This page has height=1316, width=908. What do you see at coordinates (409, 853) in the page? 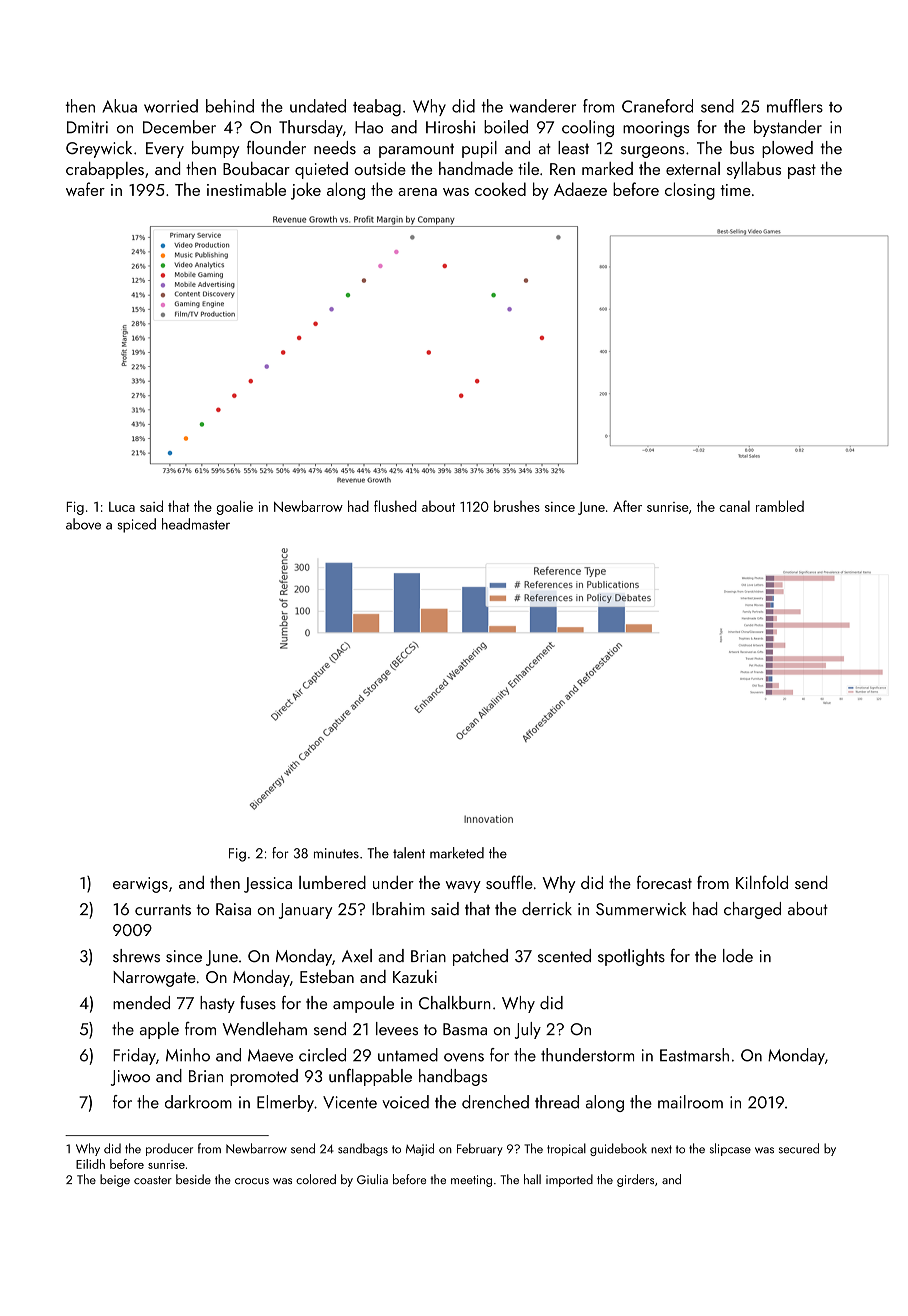
I see `talent` at bounding box center [409, 853].
